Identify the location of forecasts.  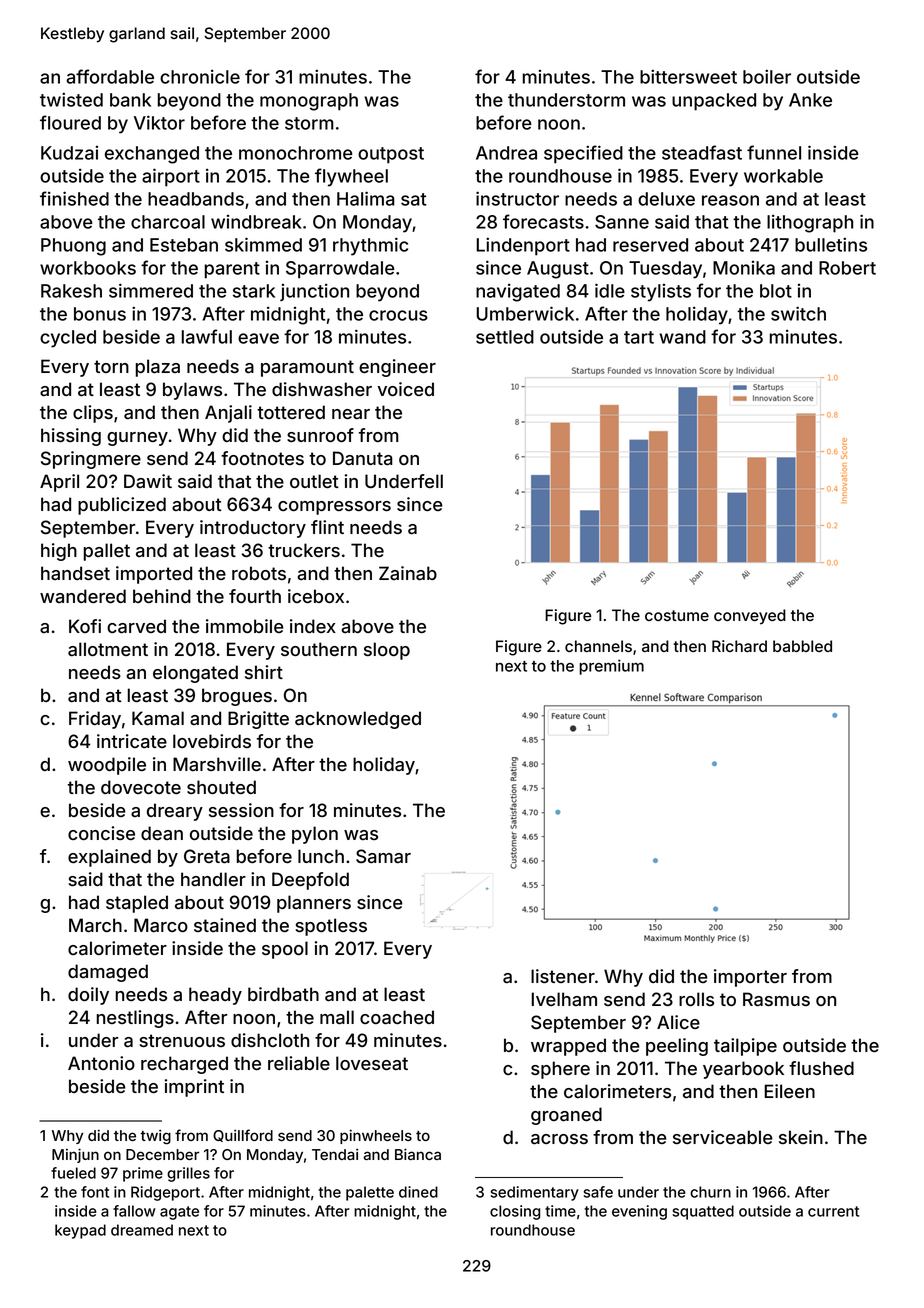
(543, 221).
